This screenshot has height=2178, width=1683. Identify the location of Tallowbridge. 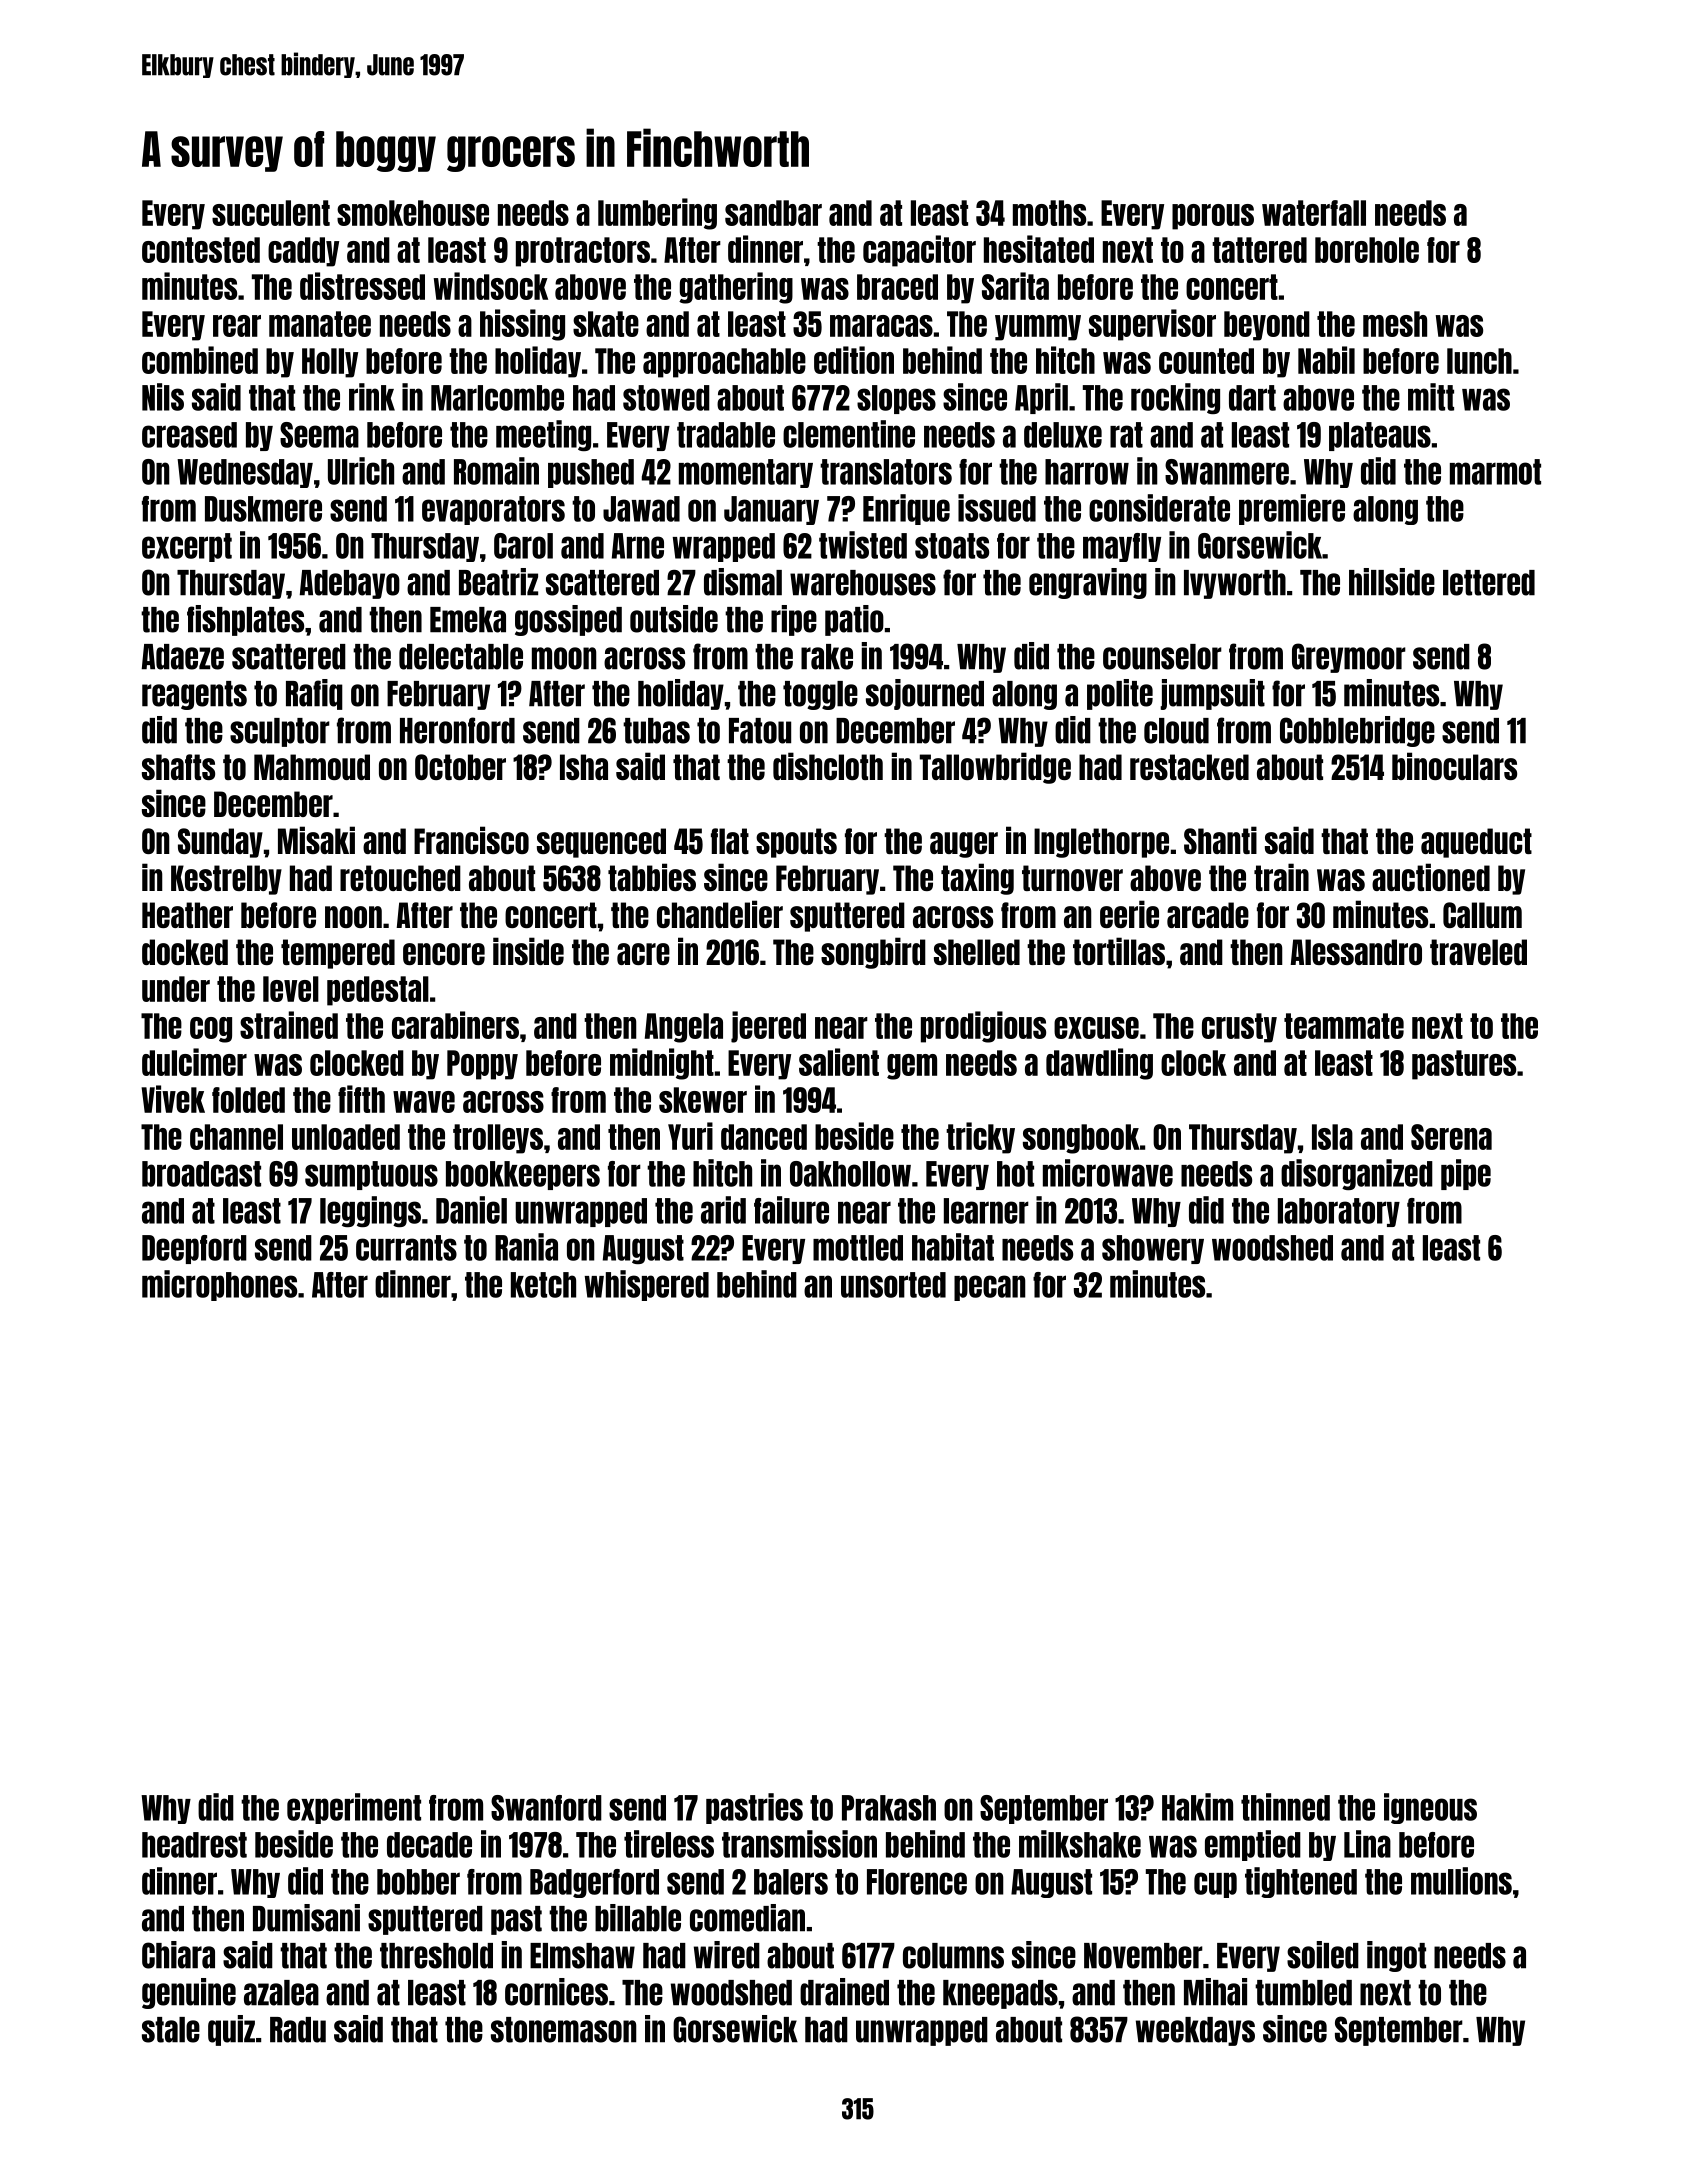
(995, 768).
